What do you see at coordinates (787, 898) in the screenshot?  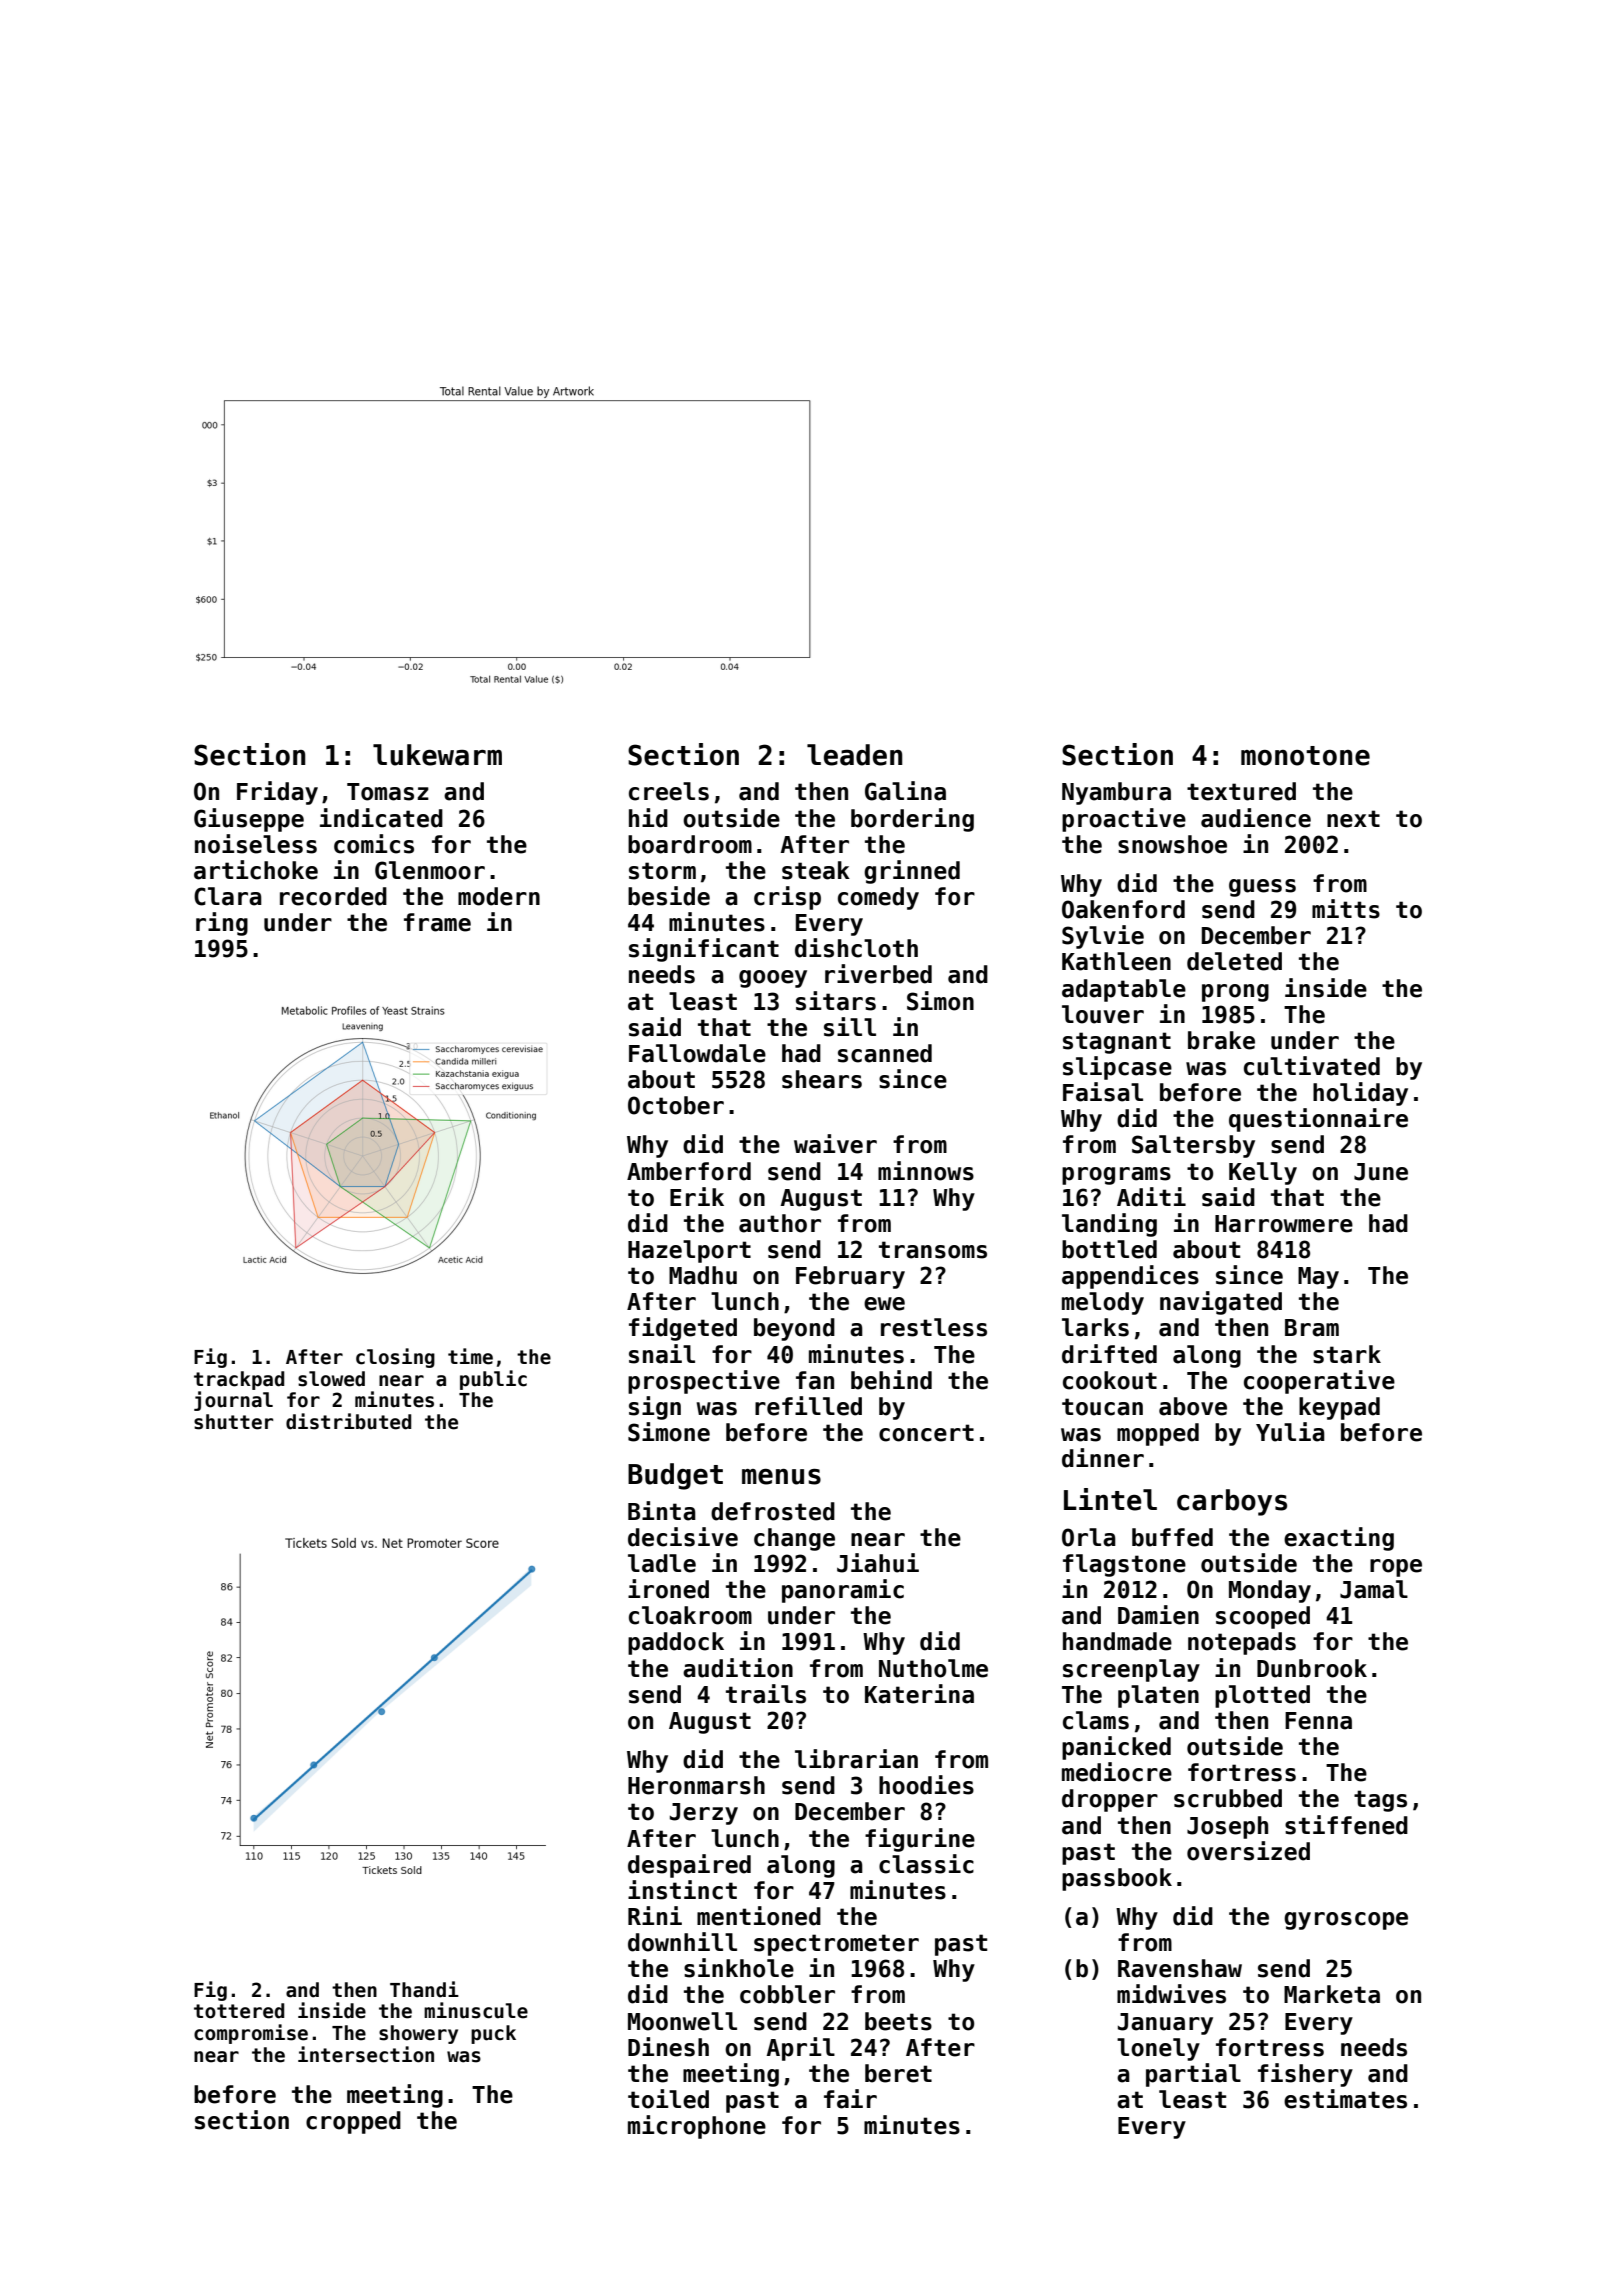 I see `crisp` at bounding box center [787, 898].
